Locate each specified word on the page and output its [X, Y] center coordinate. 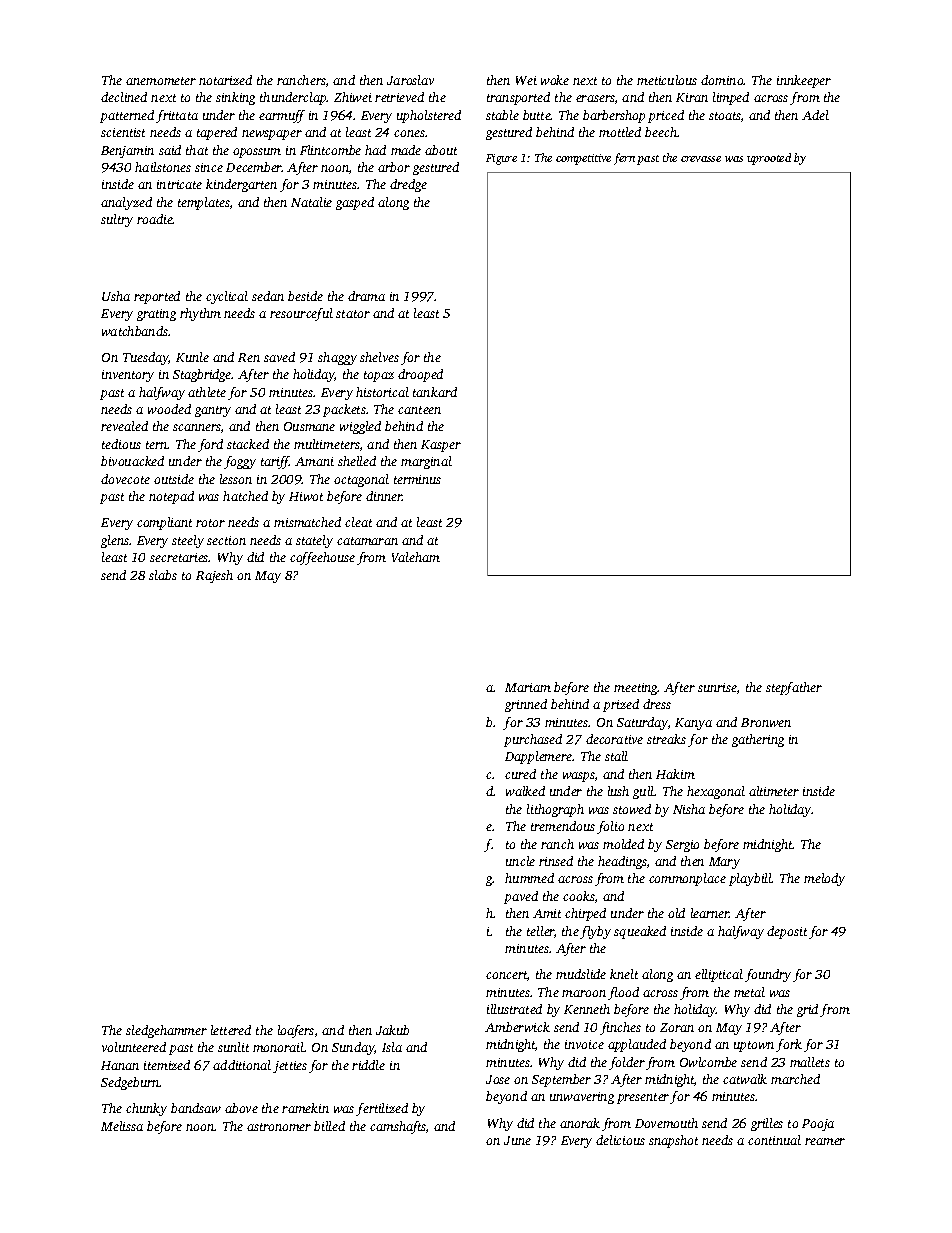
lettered [231, 1030]
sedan [268, 296]
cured [520, 774]
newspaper [272, 135]
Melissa [122, 1126]
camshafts [398, 1127]
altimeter [774, 791]
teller [540, 931]
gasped [355, 203]
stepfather [794, 688]
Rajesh [214, 576]
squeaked [640, 932]
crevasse [701, 159]
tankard [435, 392]
